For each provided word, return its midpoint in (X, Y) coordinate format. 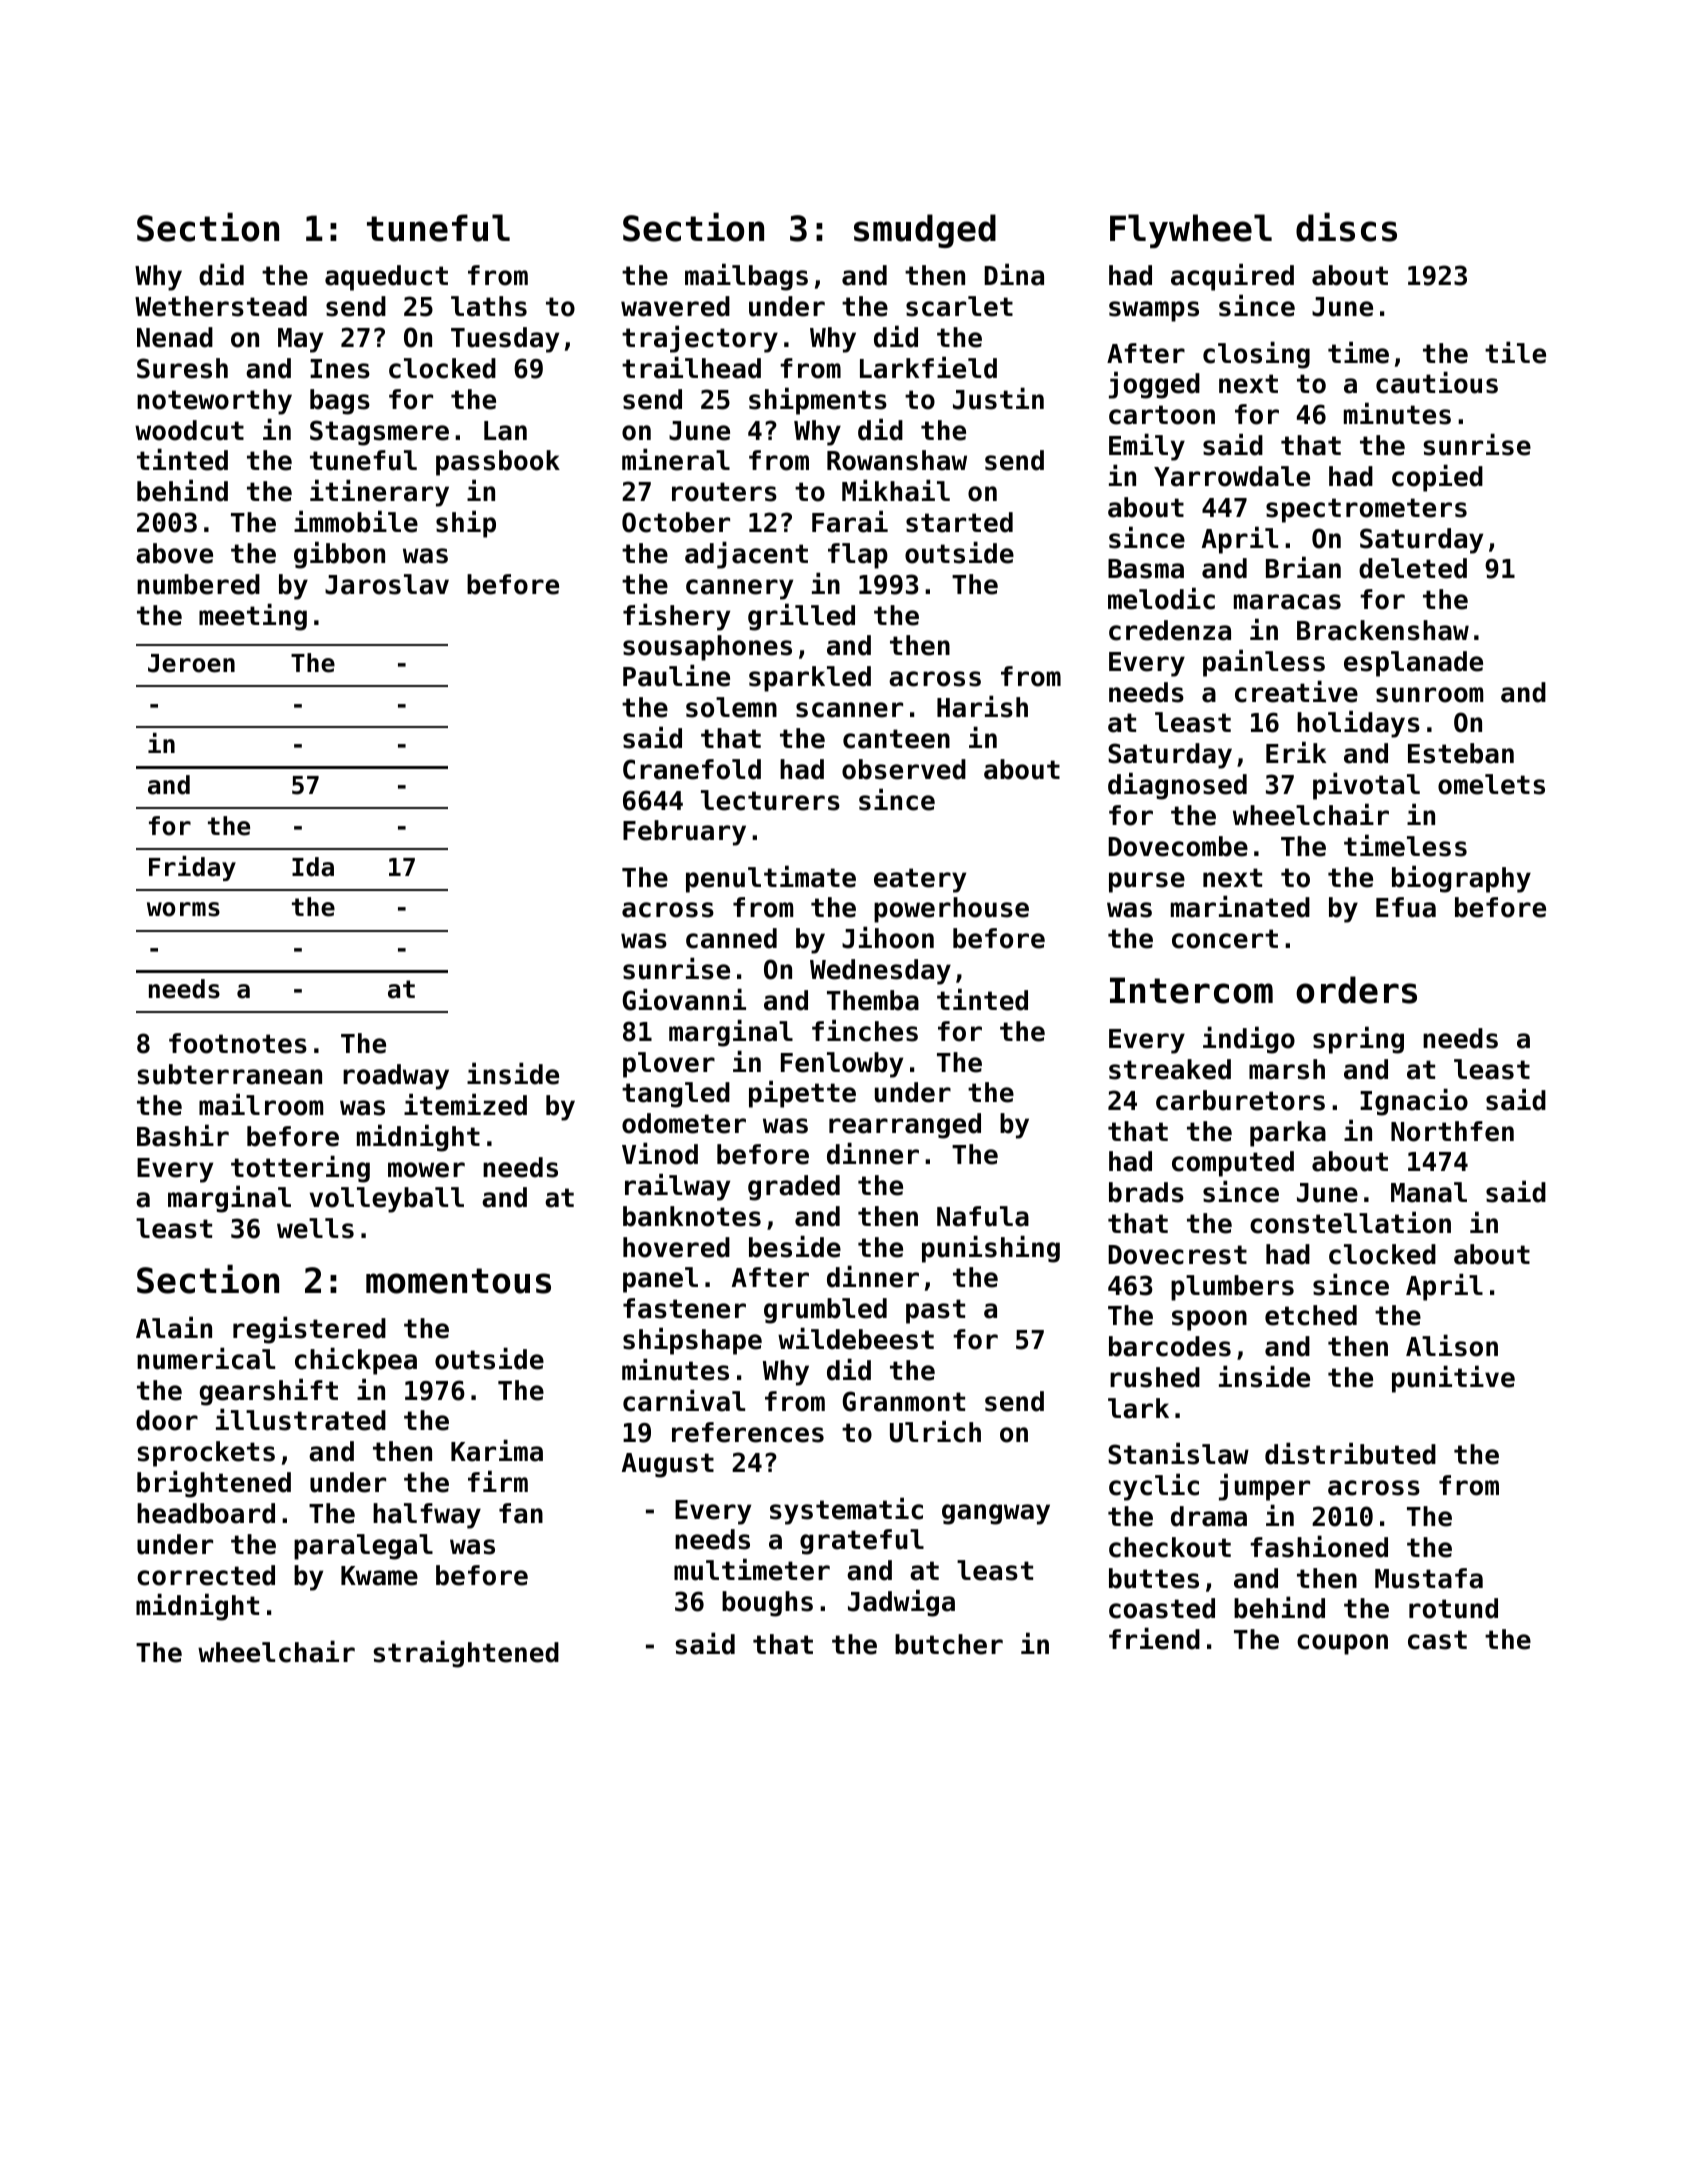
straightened (466, 1654)
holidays (1358, 724)
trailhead (691, 367)
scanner (849, 710)
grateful (862, 1542)
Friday (192, 868)
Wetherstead (221, 306)
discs (1346, 227)
